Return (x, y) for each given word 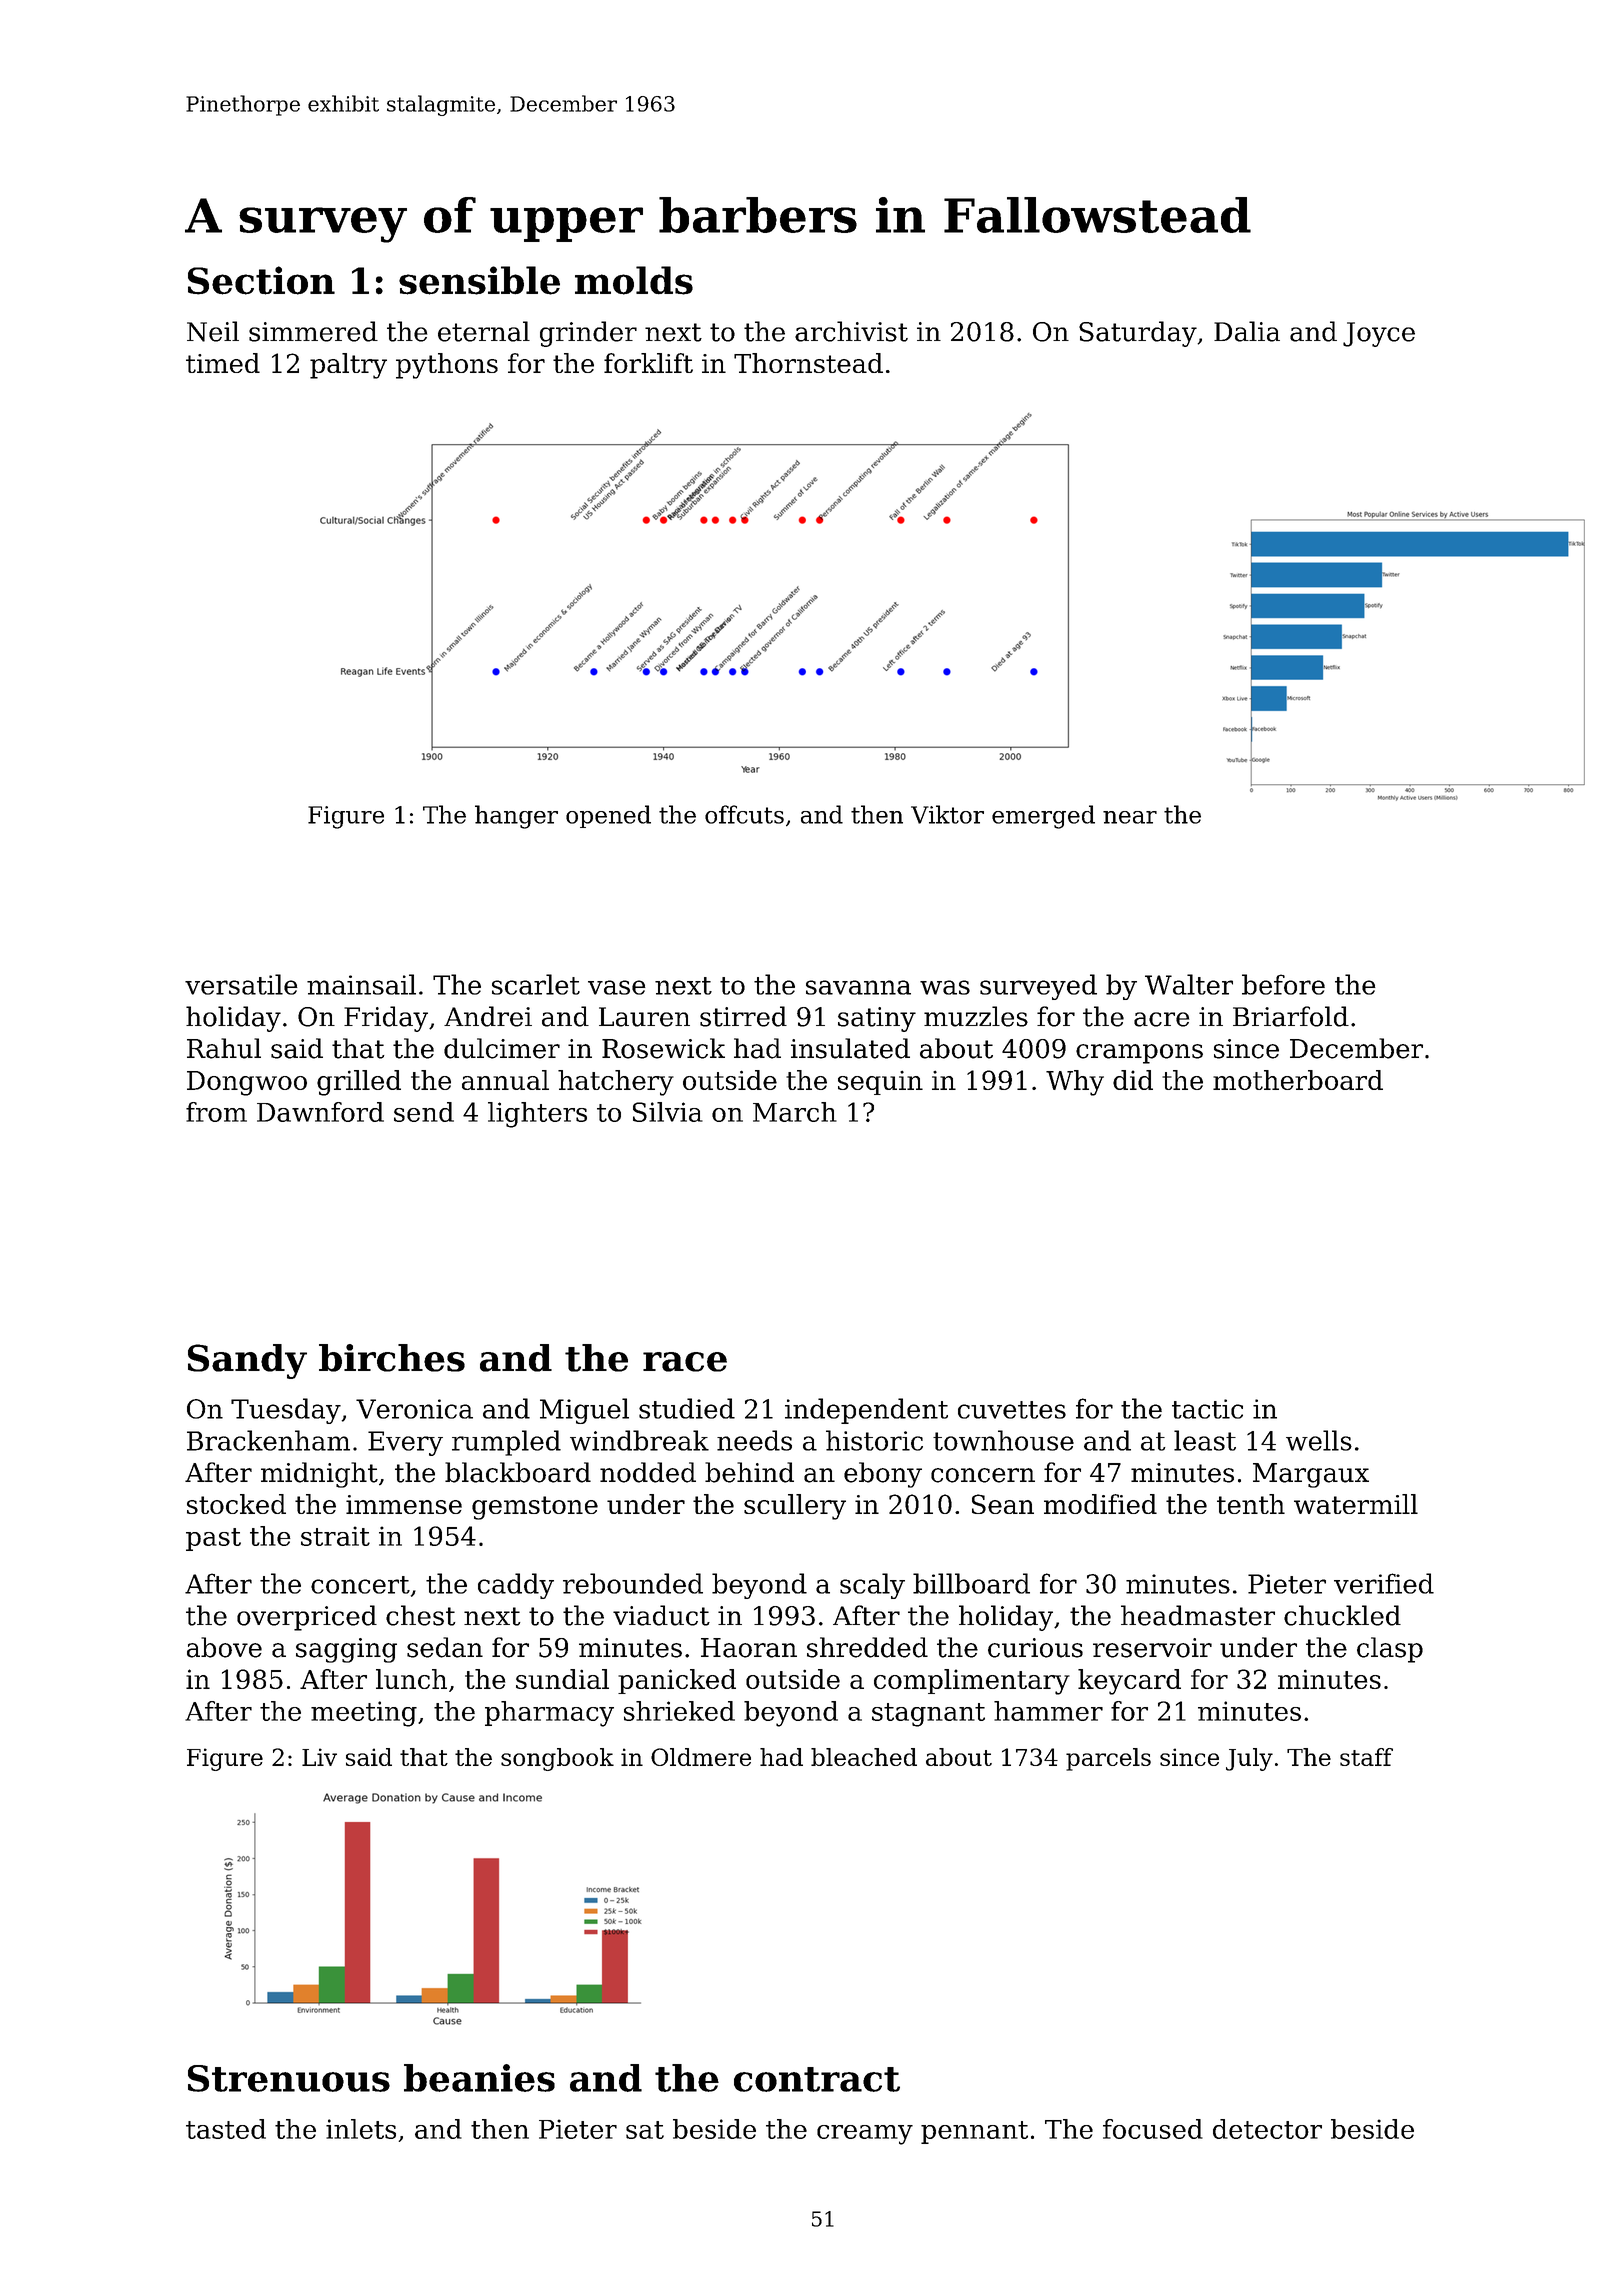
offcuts (744, 814)
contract (817, 2079)
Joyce (1379, 334)
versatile (241, 984)
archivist (851, 331)
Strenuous (289, 2078)
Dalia (1247, 331)
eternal (484, 331)
